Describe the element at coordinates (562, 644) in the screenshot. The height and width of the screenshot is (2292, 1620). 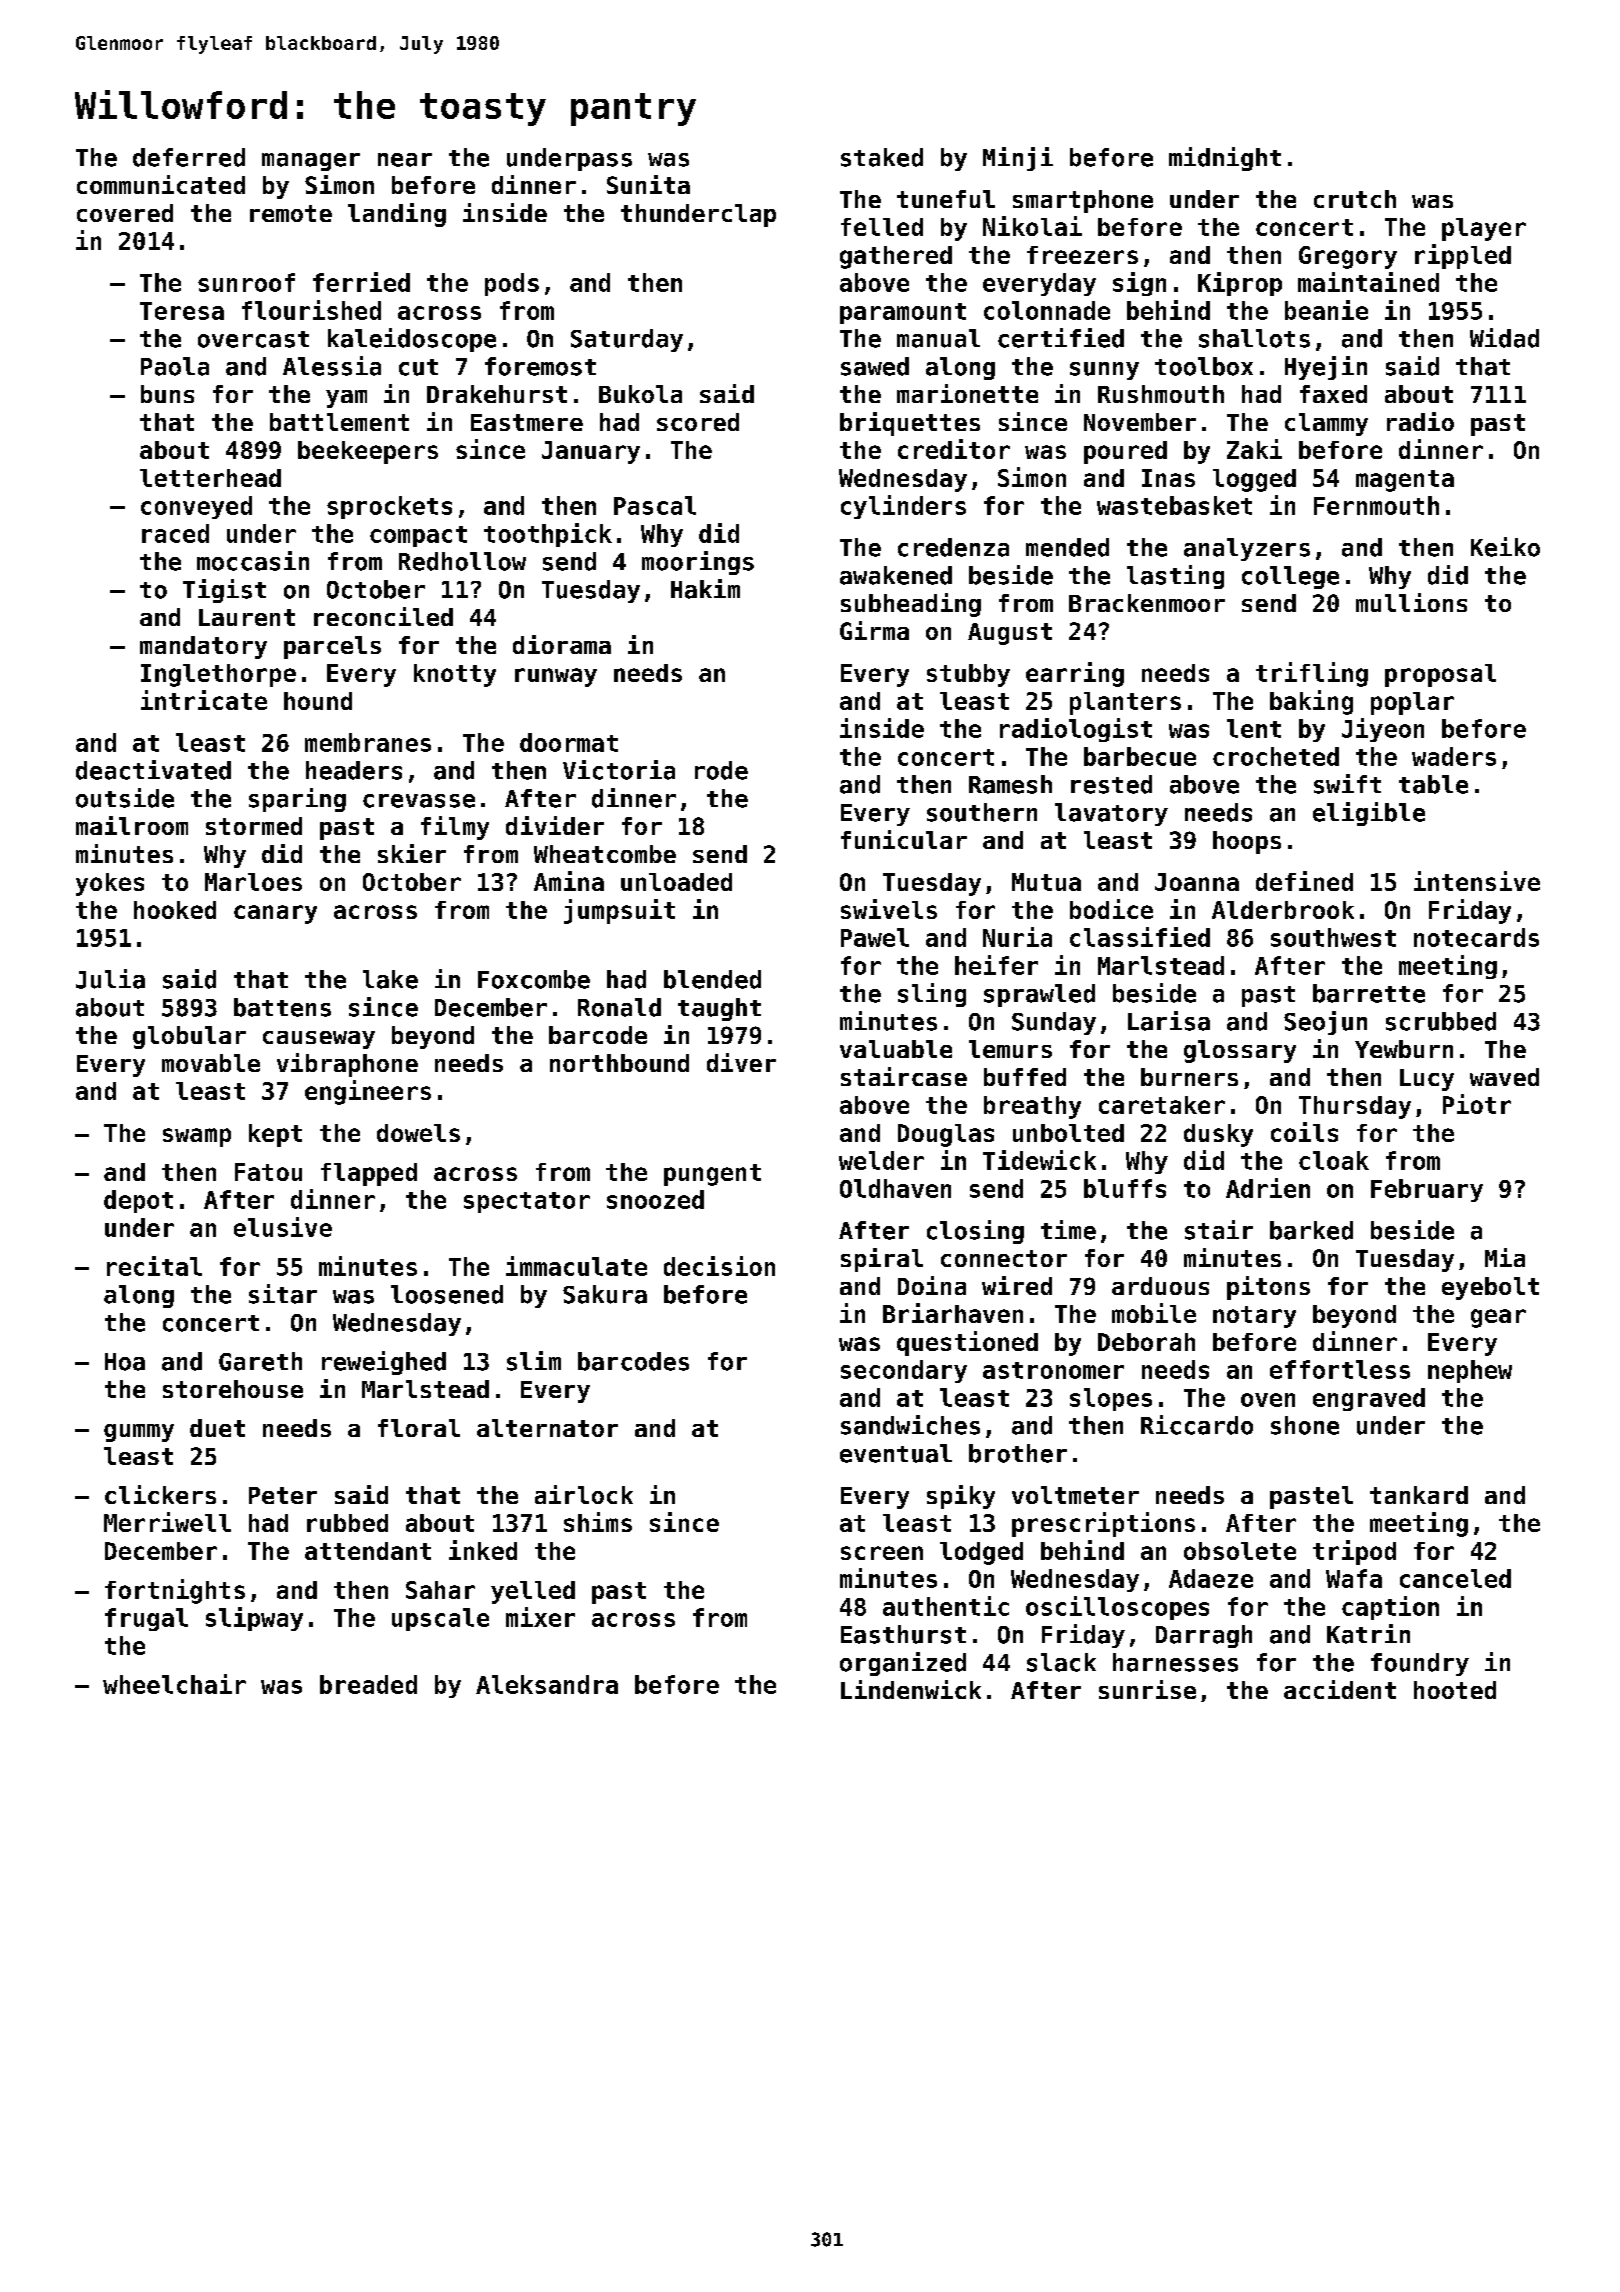
I see `diorama` at that location.
